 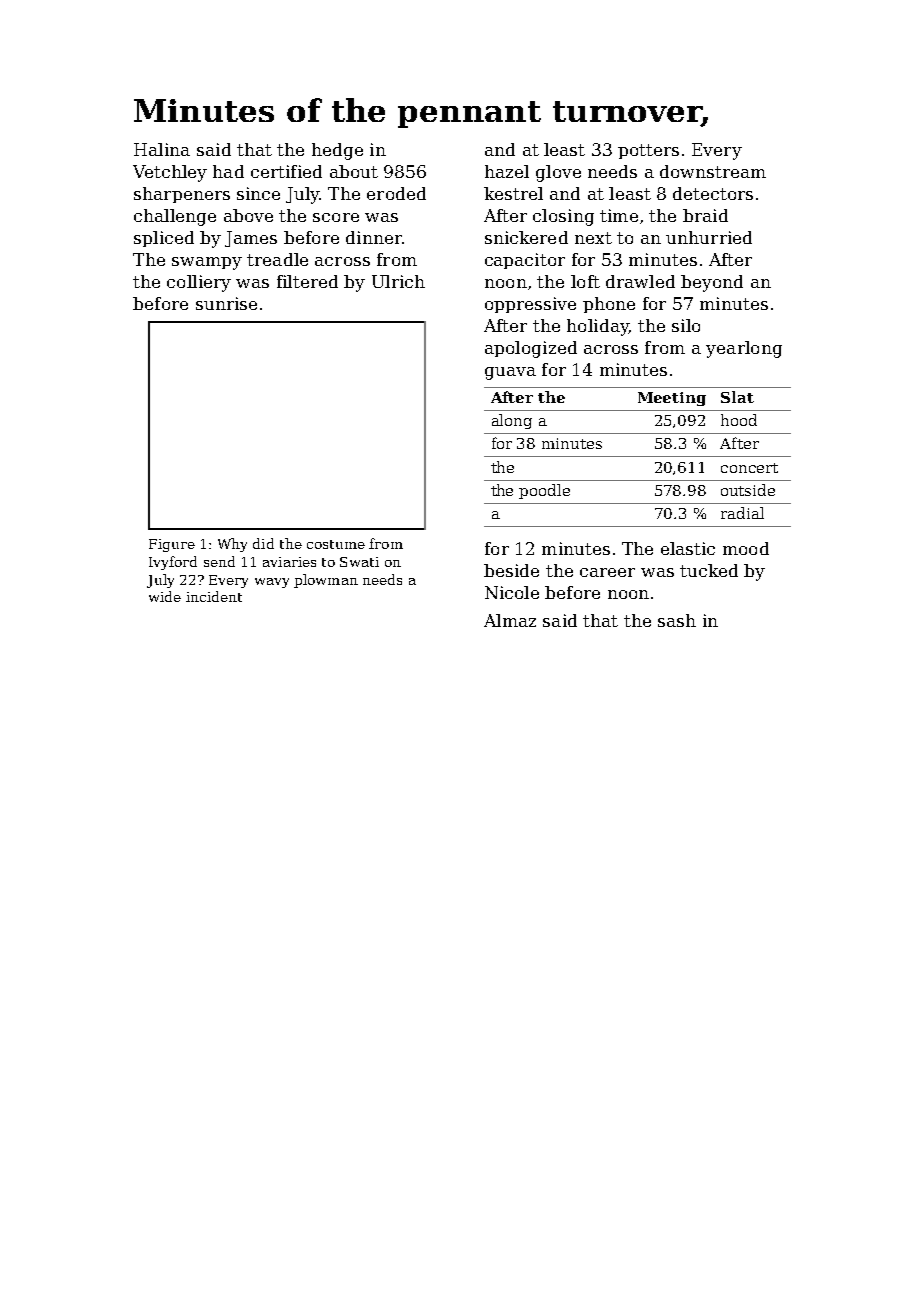 What do you see at coordinates (513, 193) in the page?
I see `kestrel` at bounding box center [513, 193].
